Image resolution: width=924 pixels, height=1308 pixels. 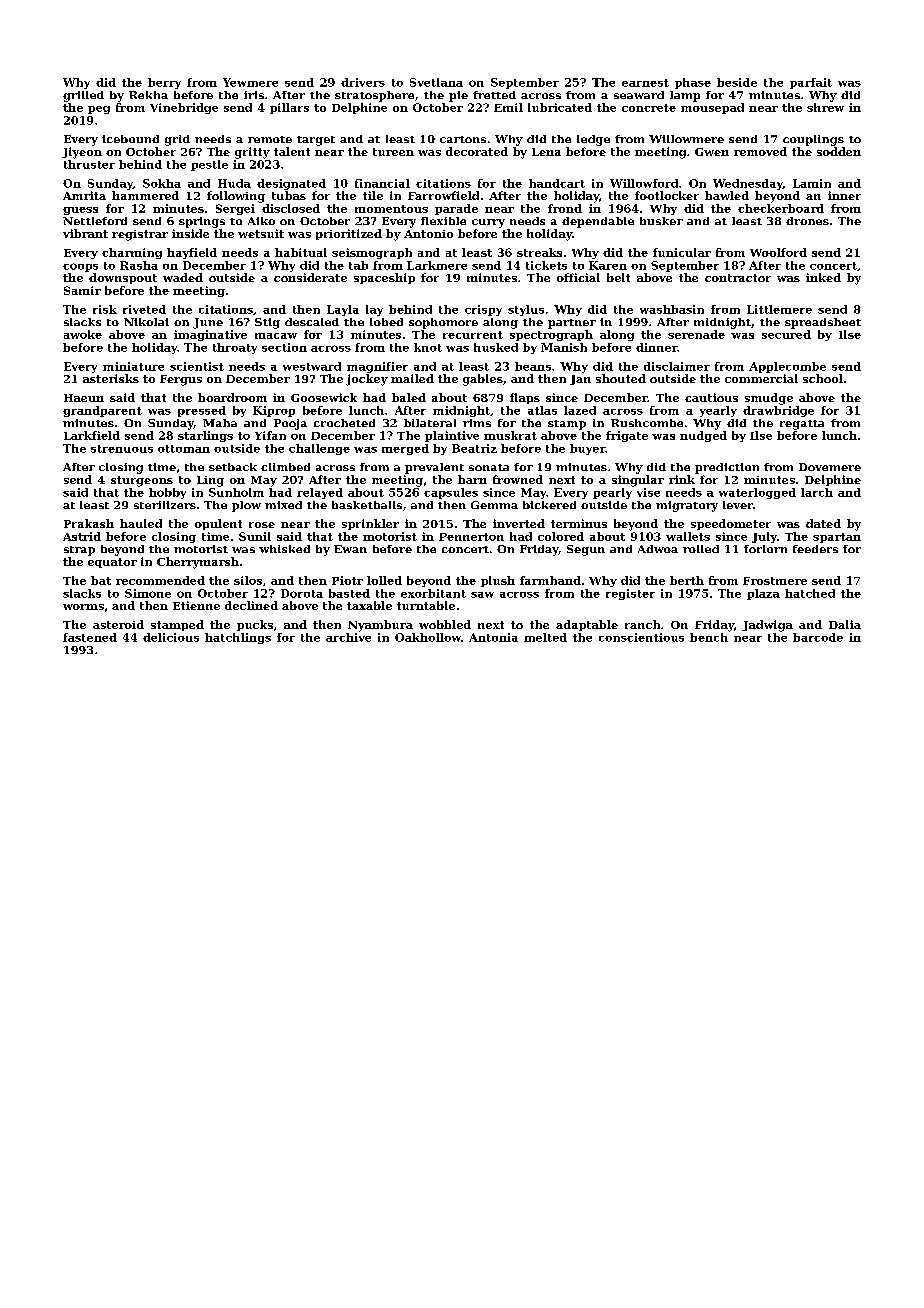 I want to click on buyer, so click(x=587, y=449).
